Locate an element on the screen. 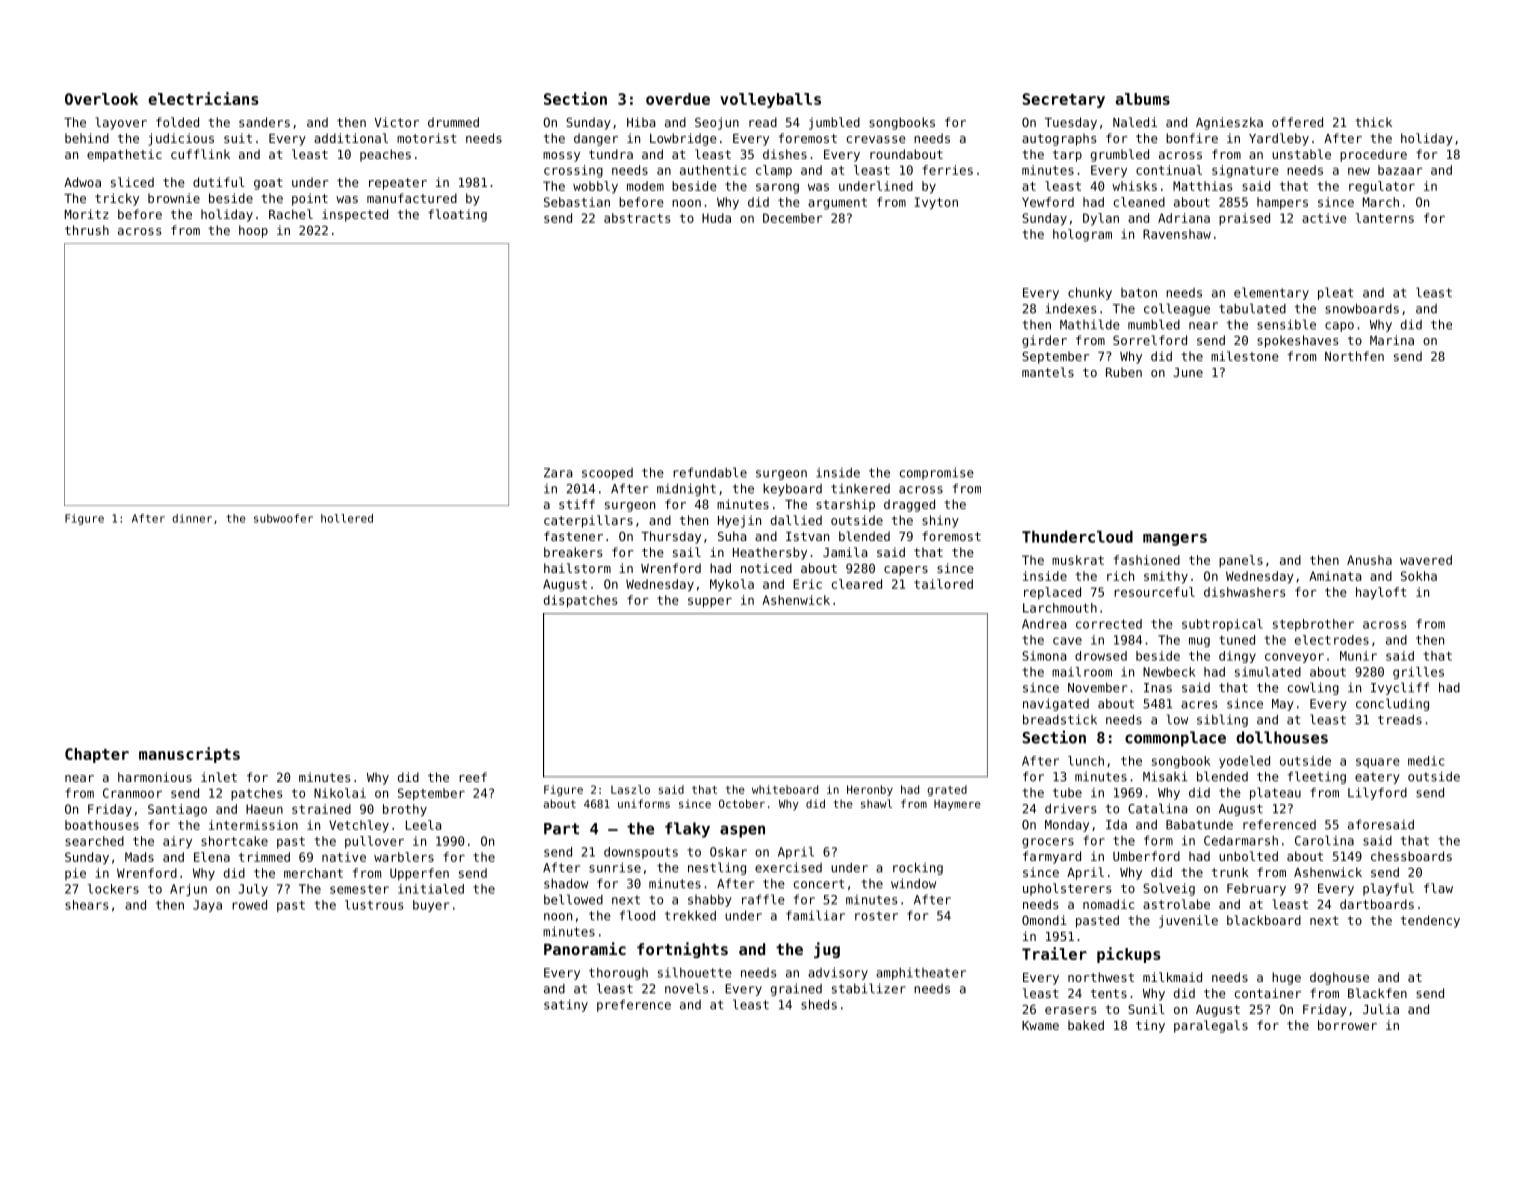 This screenshot has height=1183, width=1531. electricians is located at coordinates (203, 98).
